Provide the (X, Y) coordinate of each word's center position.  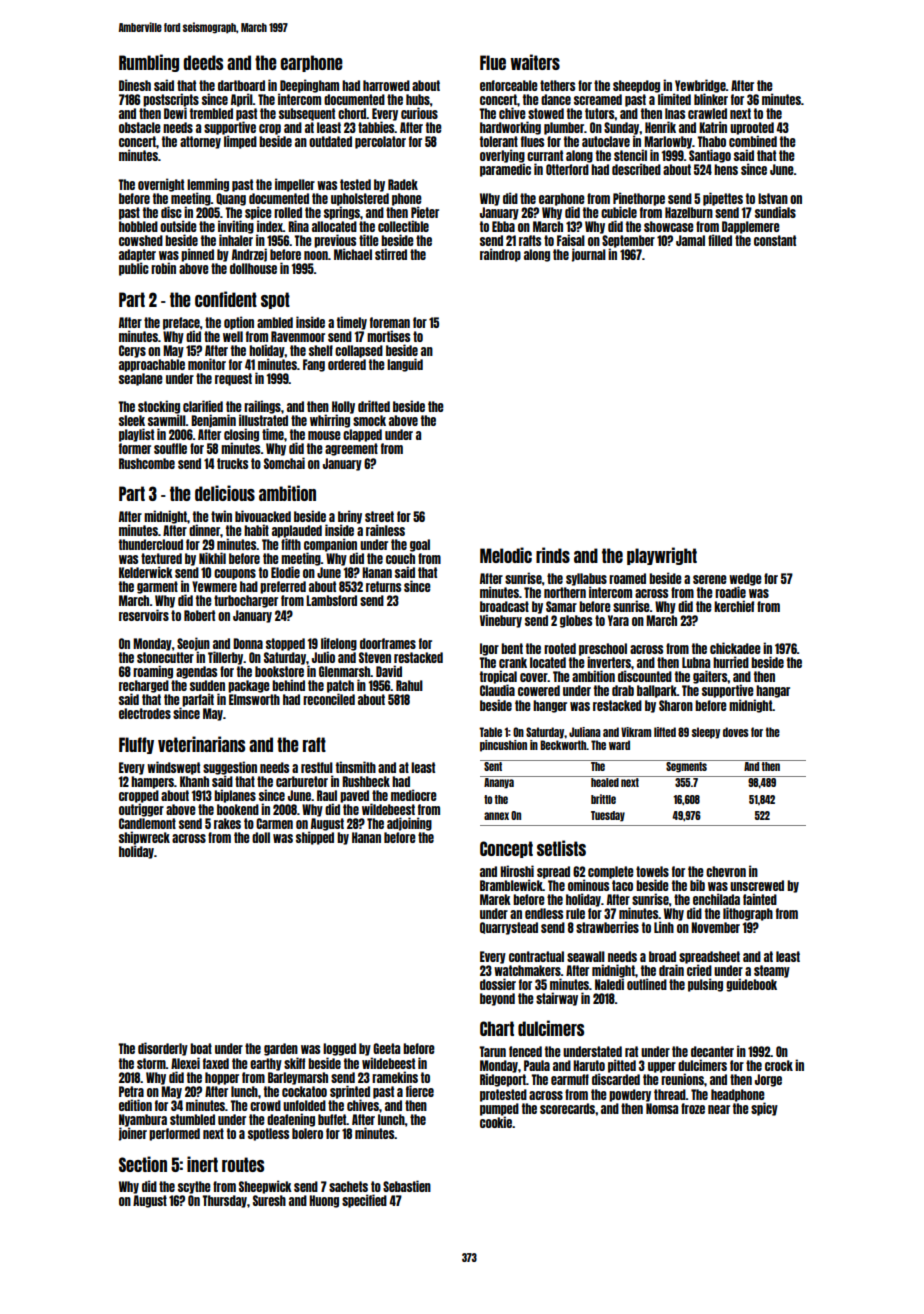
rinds (553, 555)
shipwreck (144, 838)
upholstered (360, 199)
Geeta (386, 1048)
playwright (662, 556)
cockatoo (304, 1091)
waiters (535, 62)
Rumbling (149, 63)
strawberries (607, 927)
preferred (283, 587)
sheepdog (636, 86)
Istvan (773, 198)
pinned (197, 255)
